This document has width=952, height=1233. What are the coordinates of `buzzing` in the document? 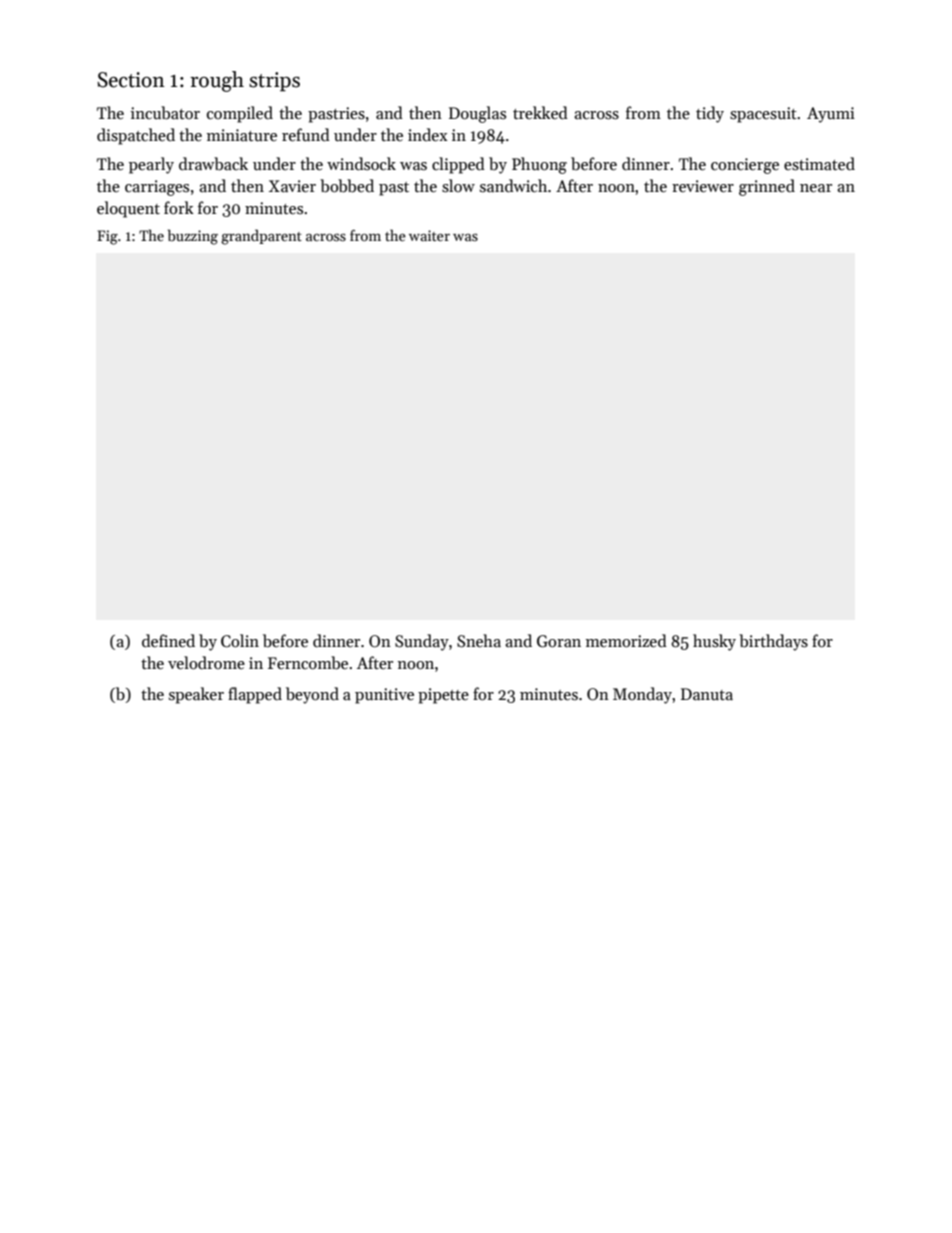 It's located at (193, 237).
